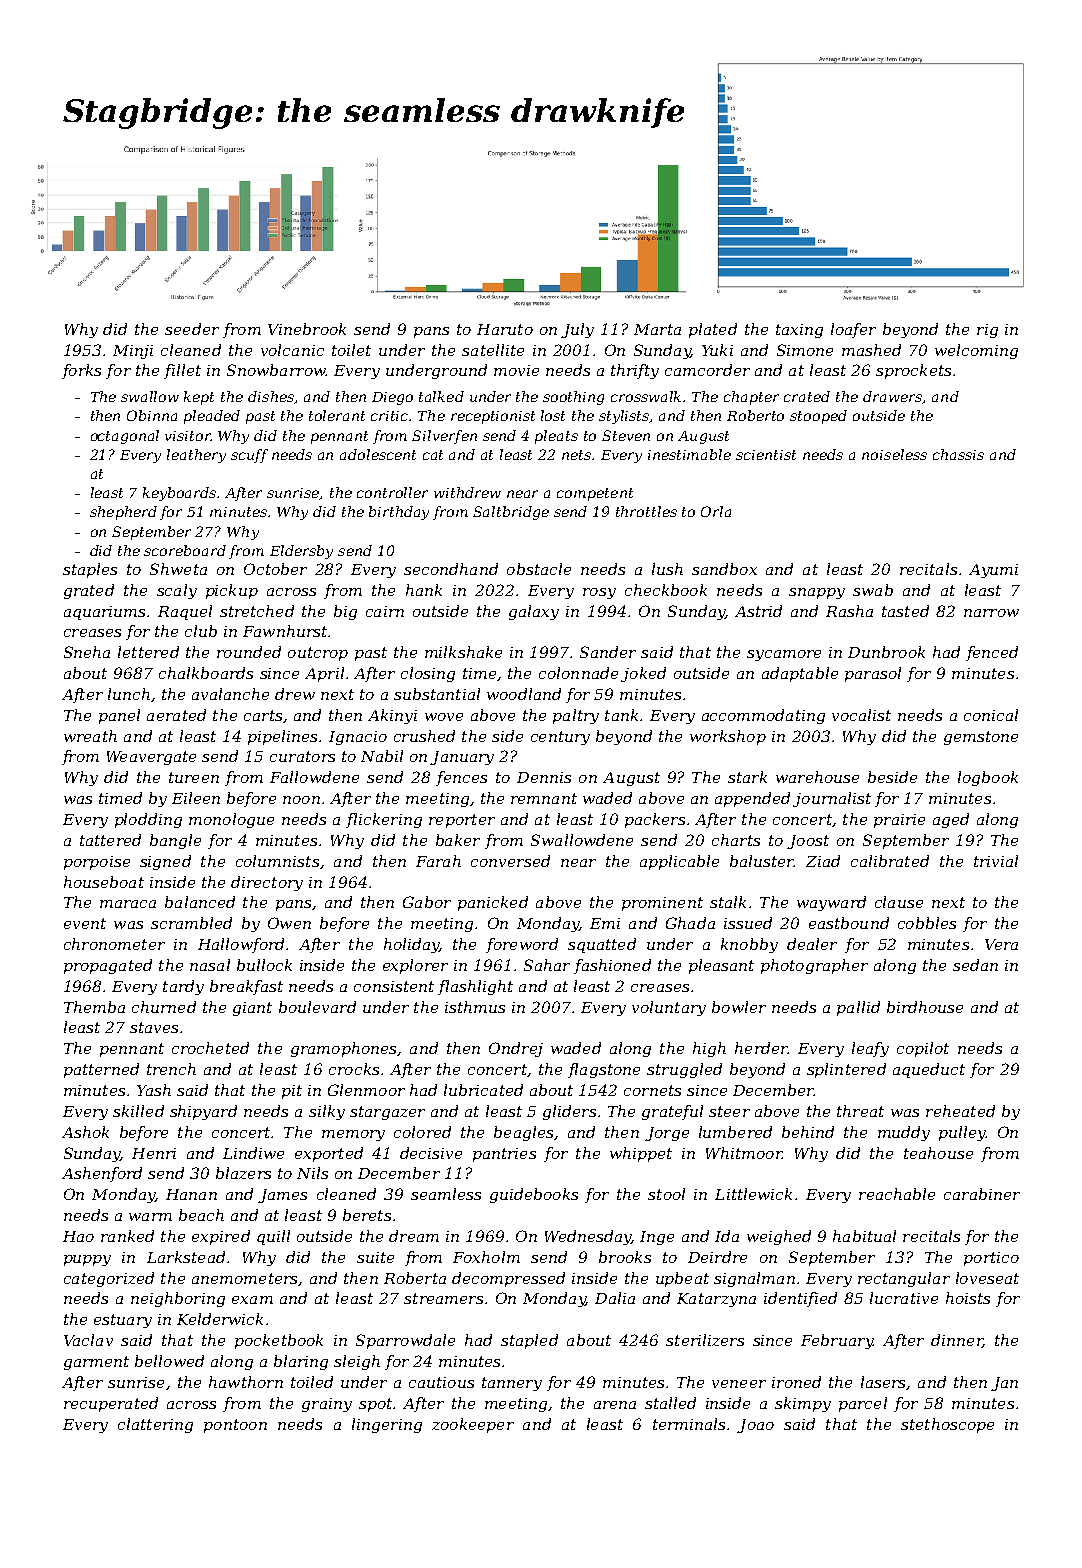  Describe the element at coordinates (235, 1426) in the document. I see `pontoon` at that location.
